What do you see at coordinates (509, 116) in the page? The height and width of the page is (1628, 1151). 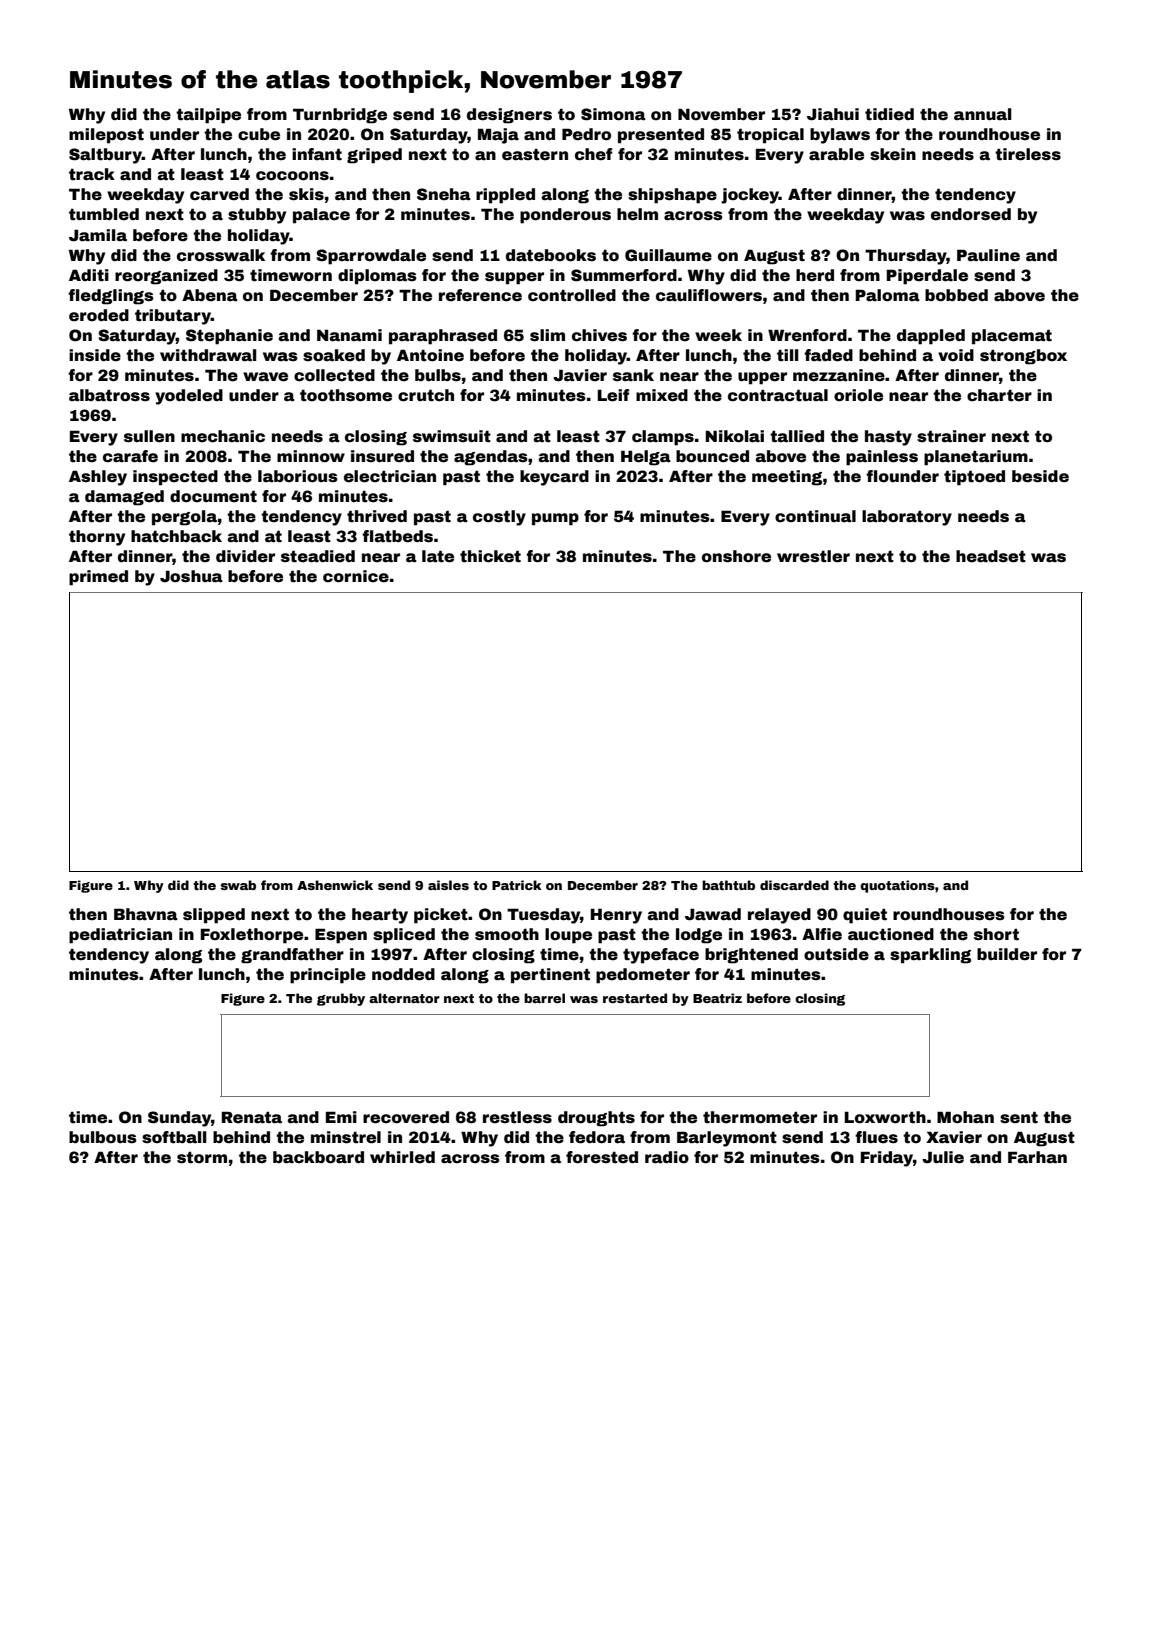 I see `designers` at bounding box center [509, 116].
